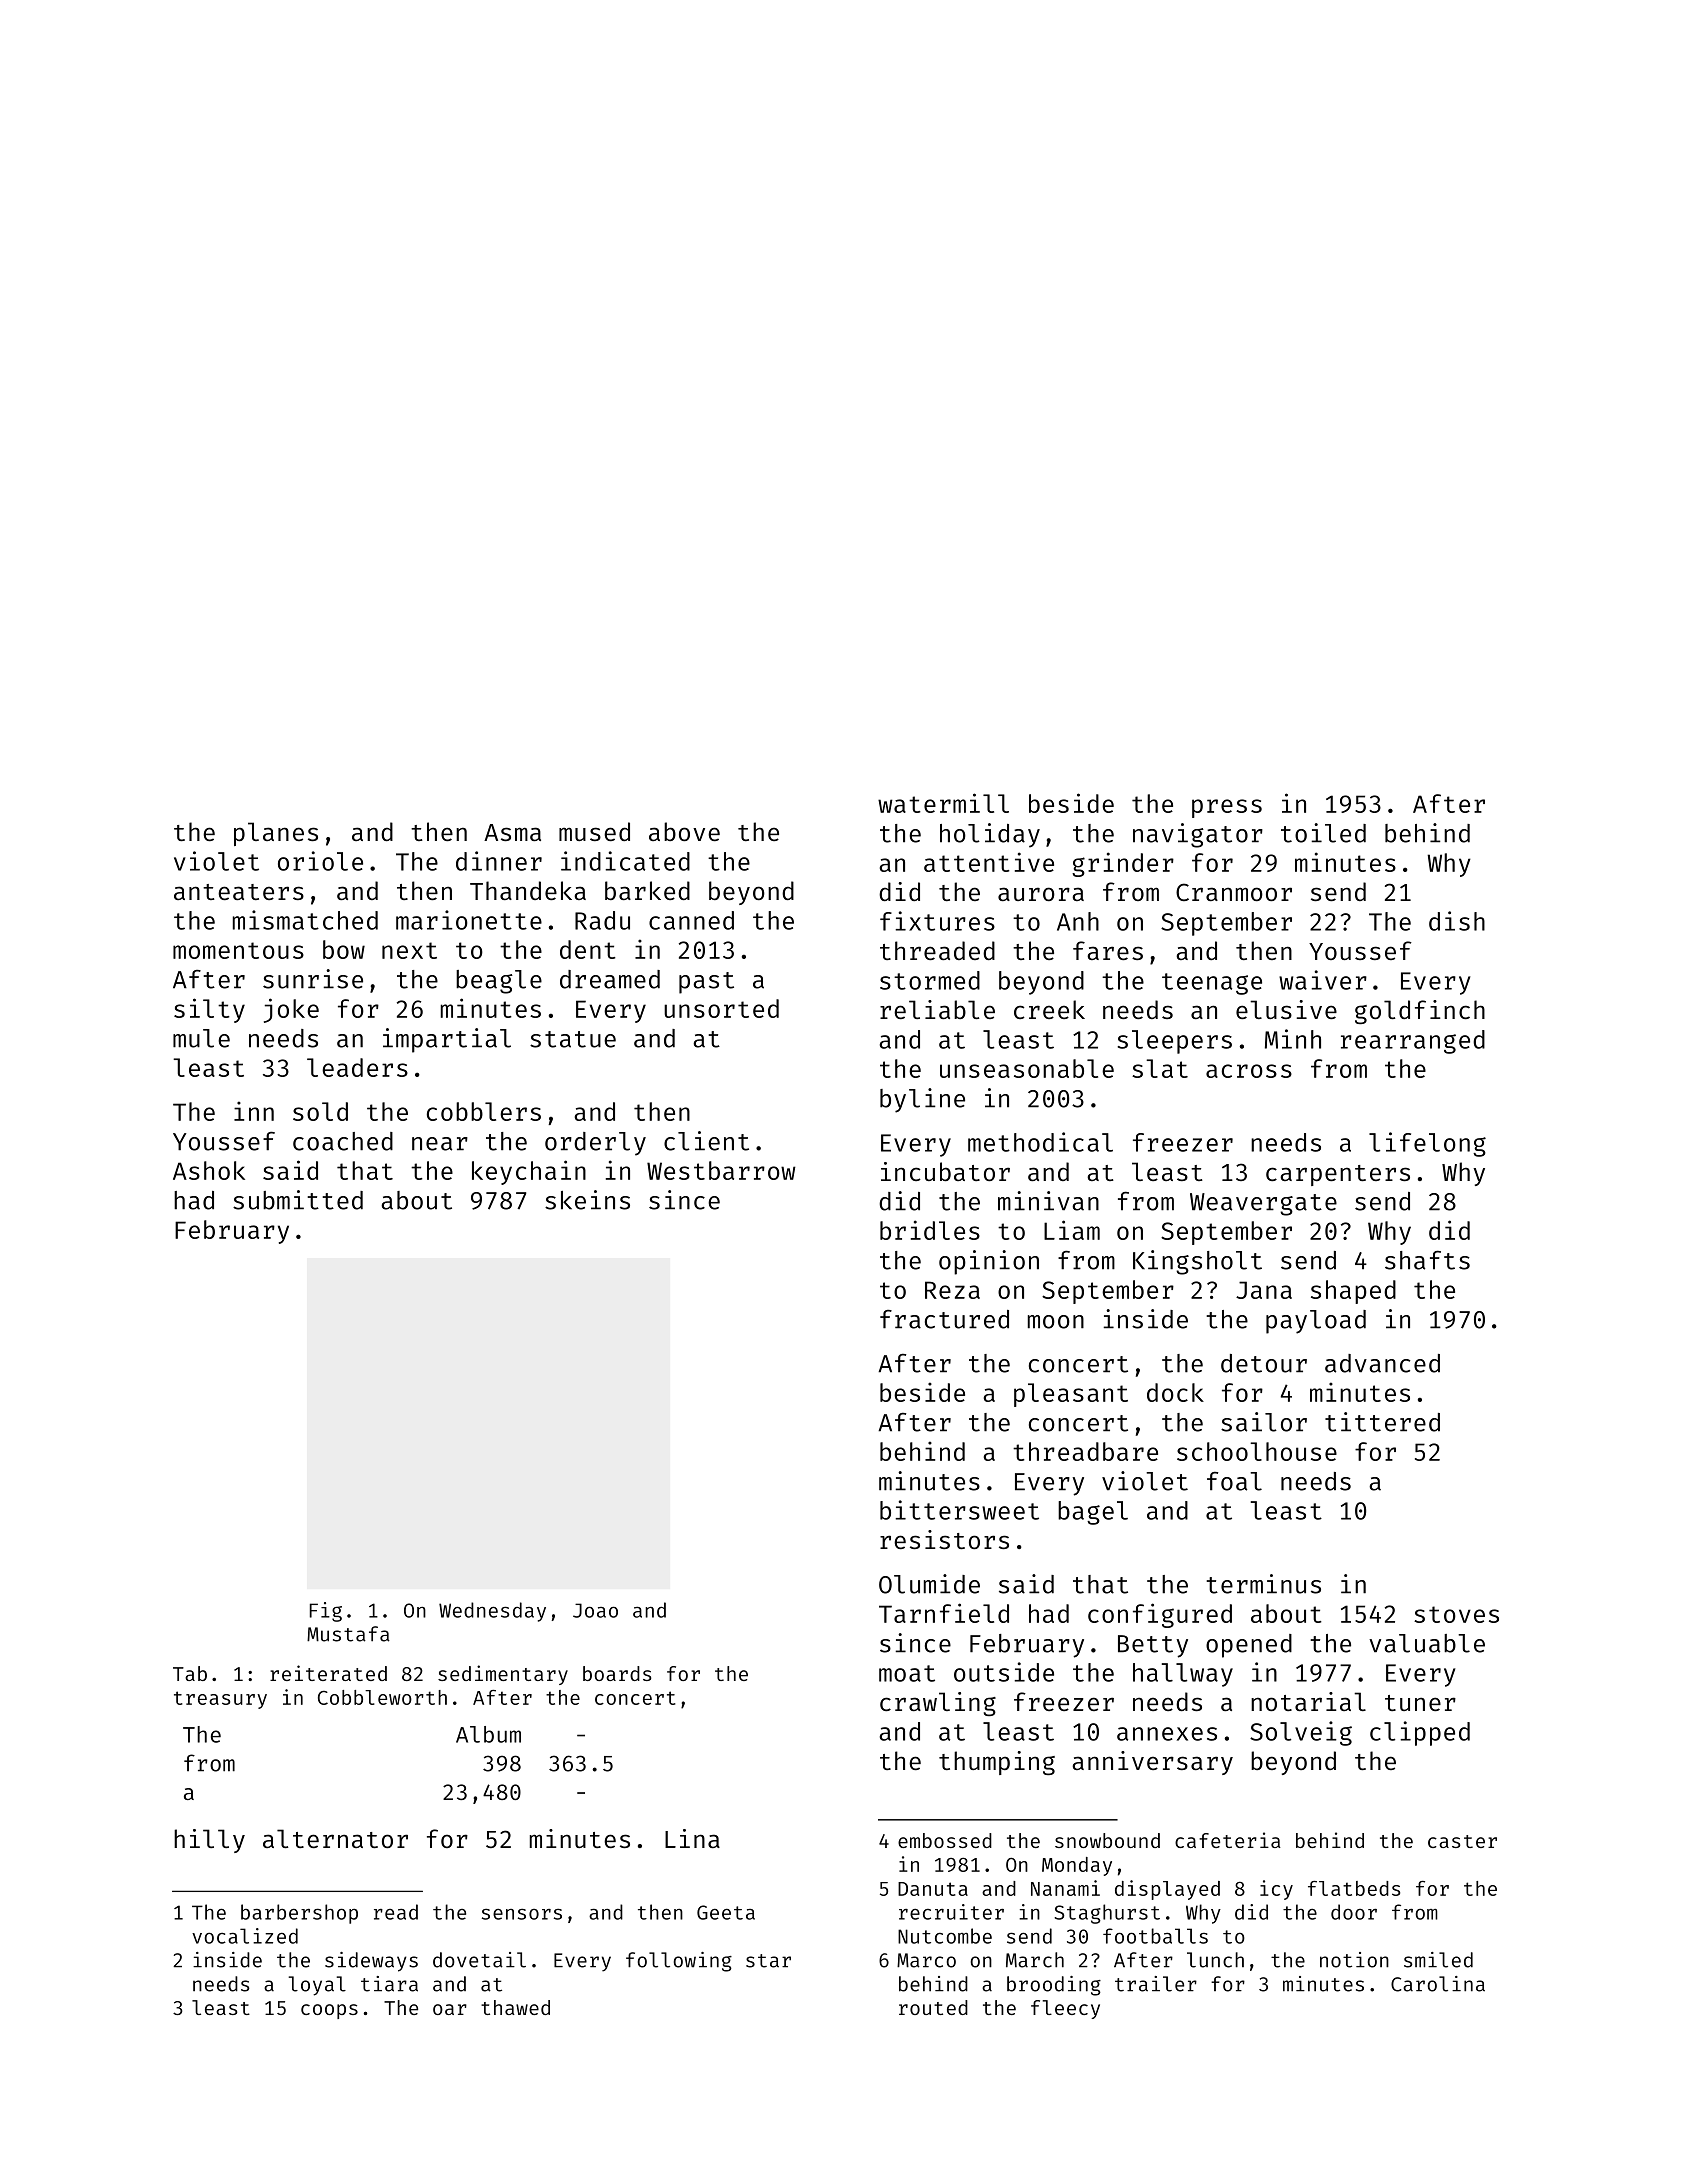  I want to click on footballs, so click(1155, 1936).
